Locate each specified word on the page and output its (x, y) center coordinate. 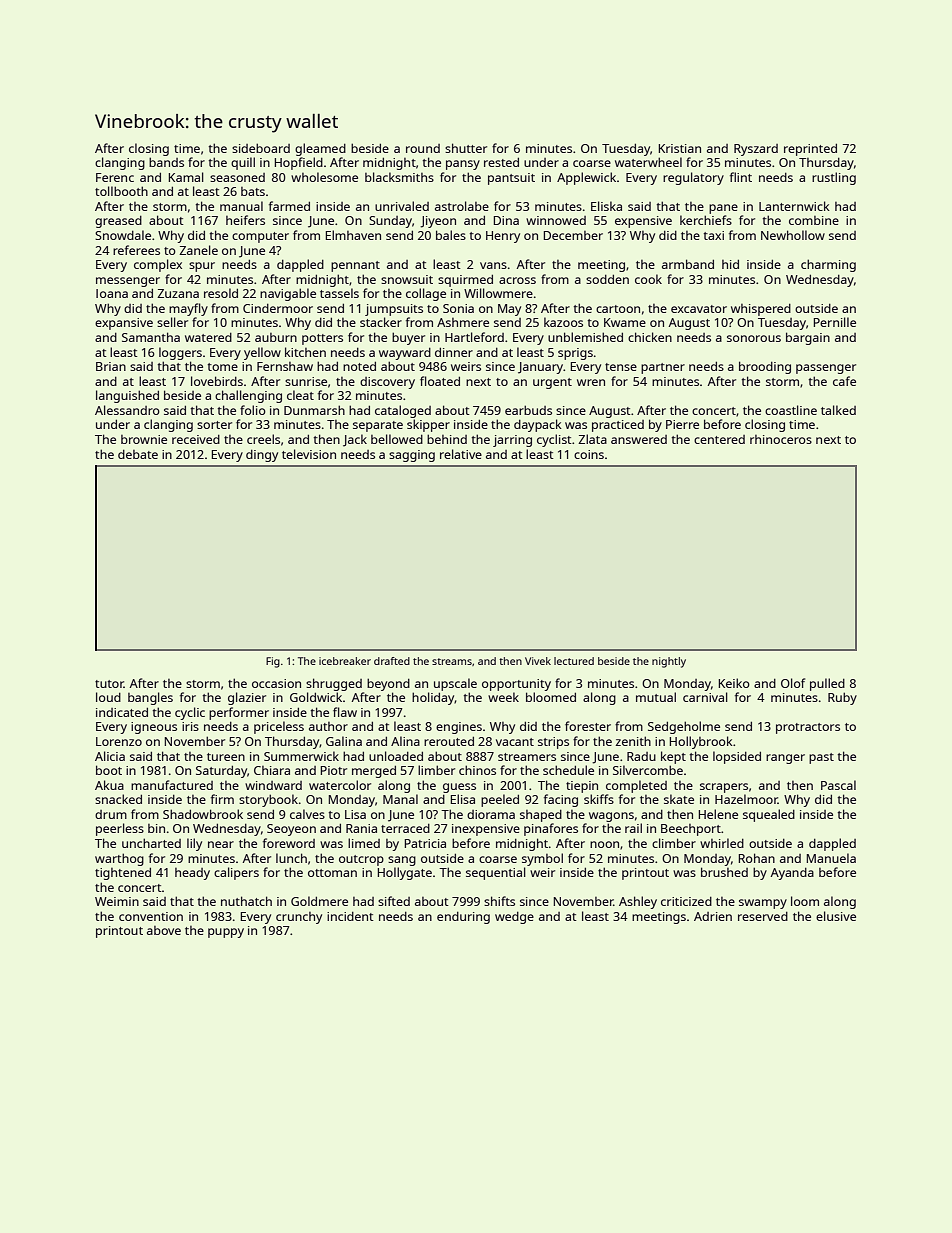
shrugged (334, 684)
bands (166, 162)
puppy (226, 933)
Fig (273, 662)
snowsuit (407, 279)
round (423, 148)
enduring (463, 918)
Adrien (713, 916)
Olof (793, 683)
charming (828, 265)
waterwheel (648, 162)
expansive (124, 324)
